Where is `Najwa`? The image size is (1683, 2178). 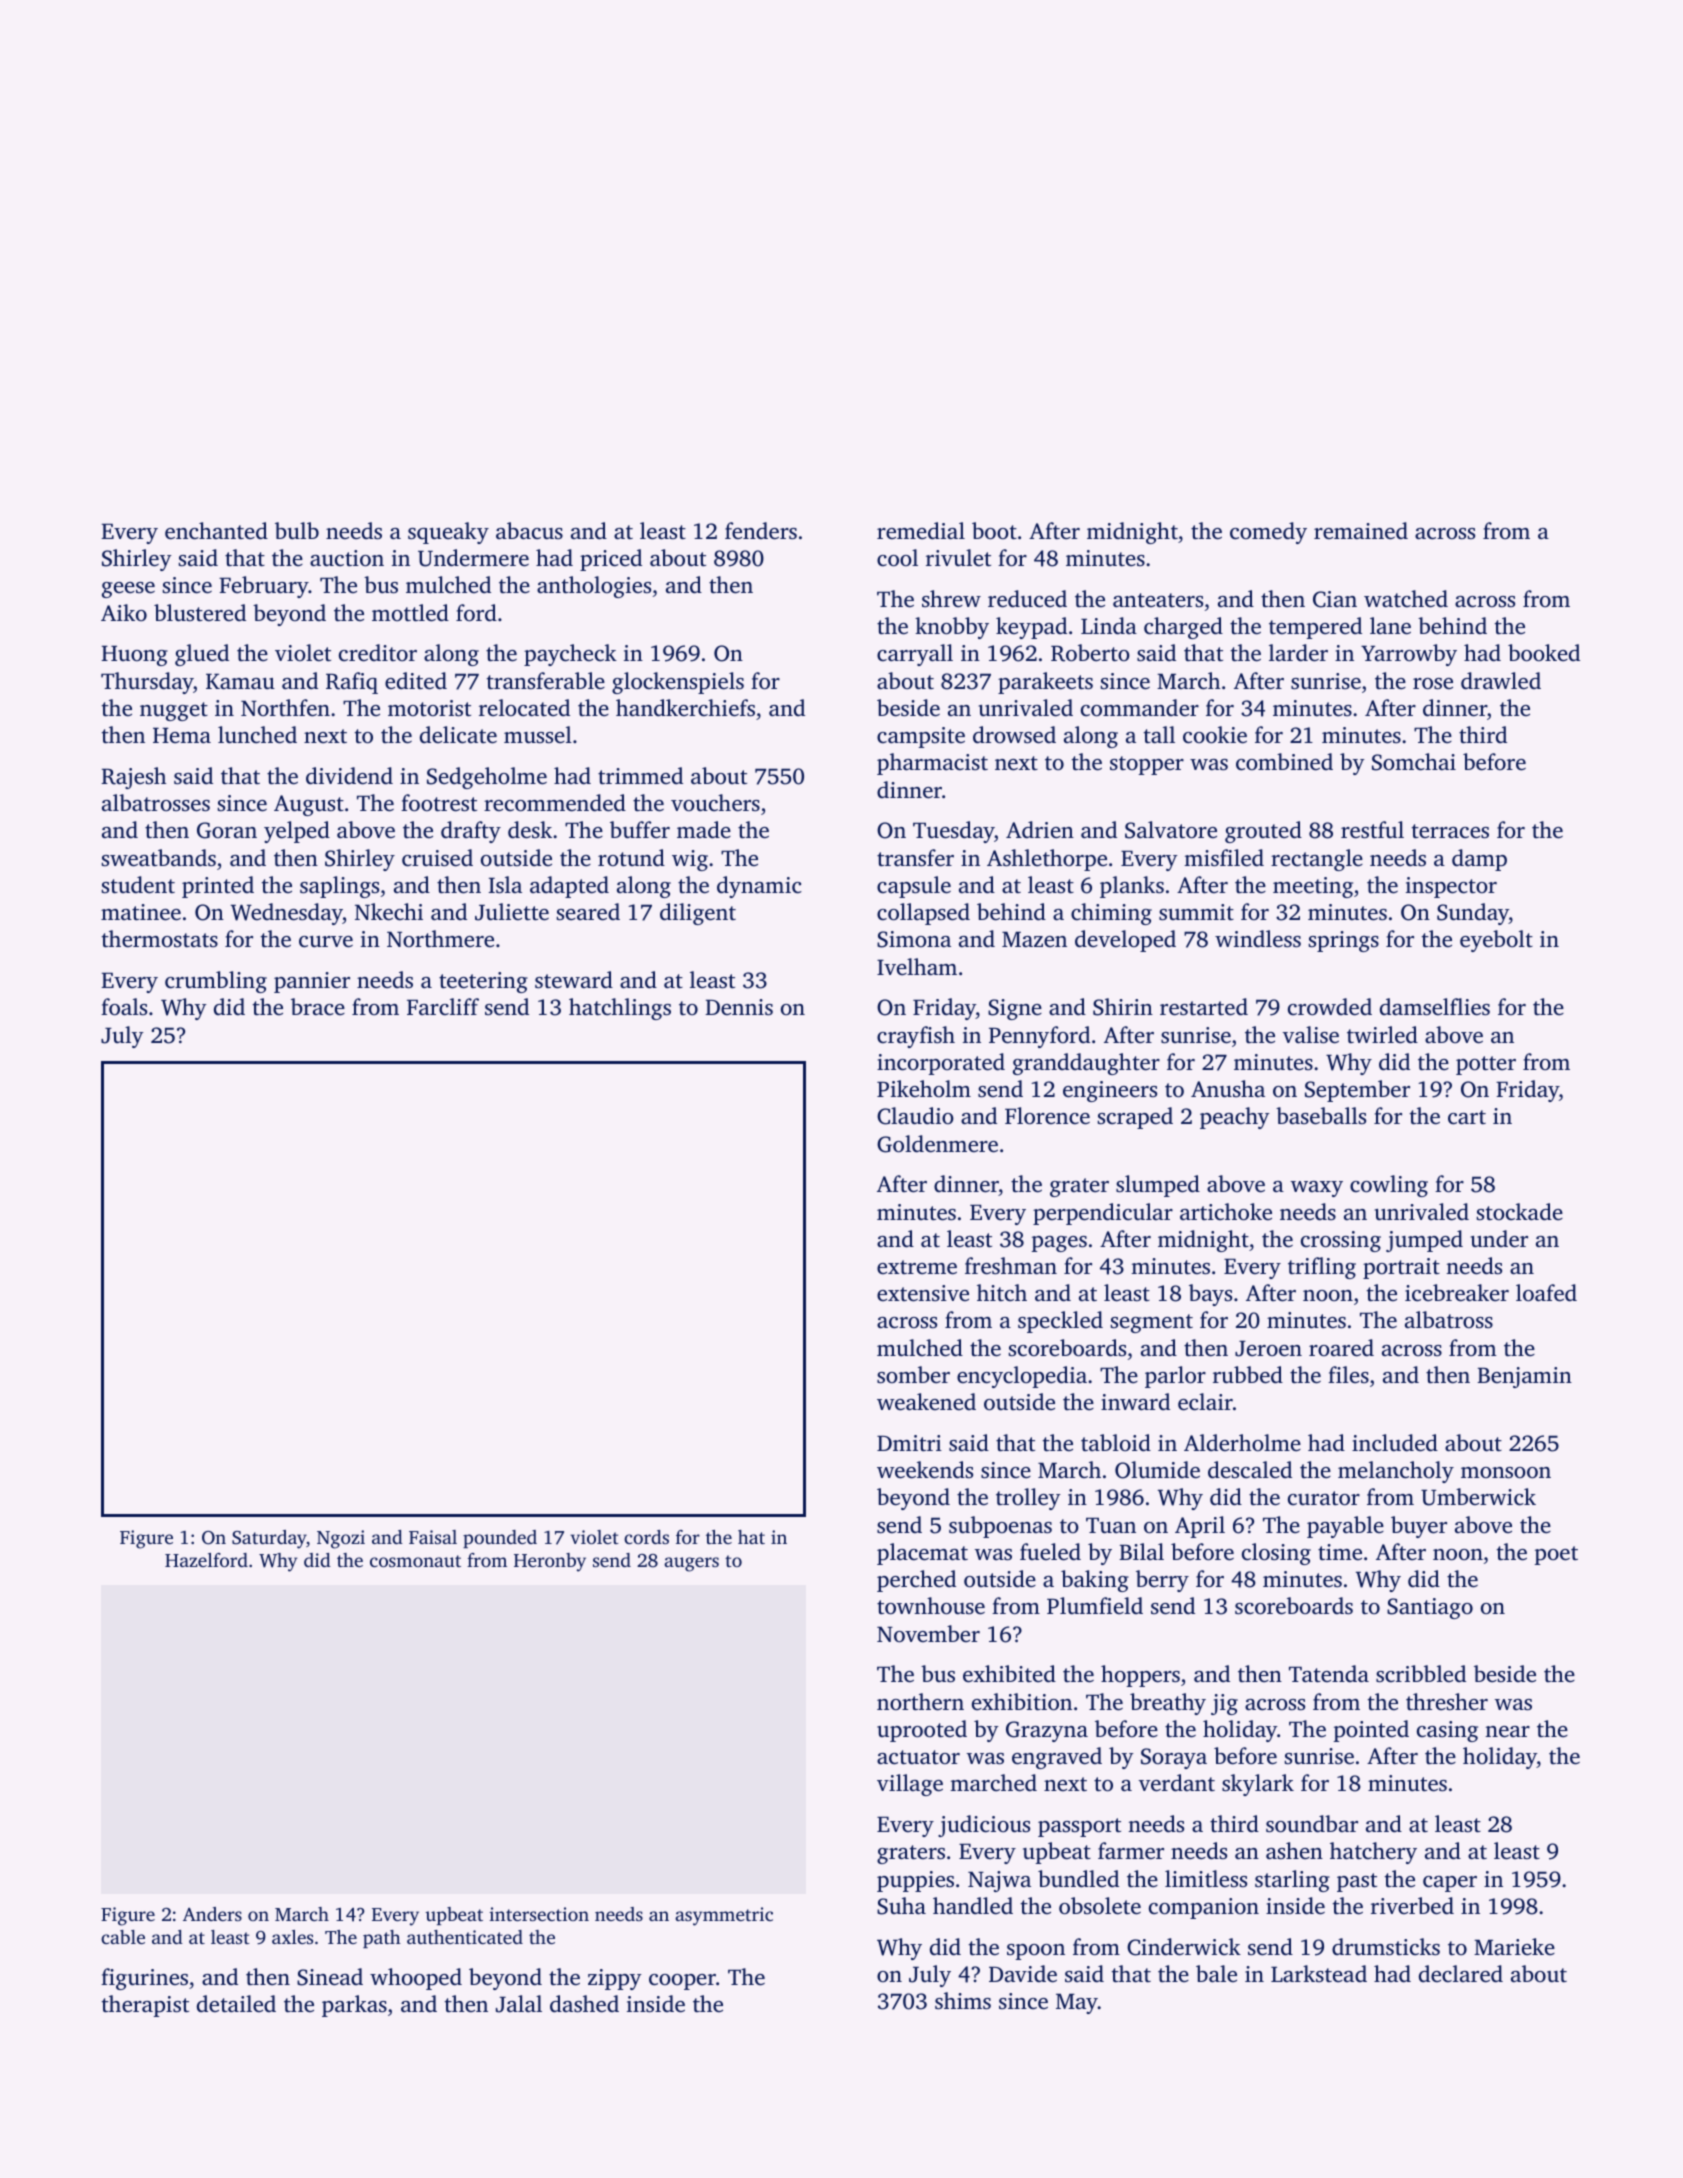
Najwa is located at coordinates (999, 1881).
